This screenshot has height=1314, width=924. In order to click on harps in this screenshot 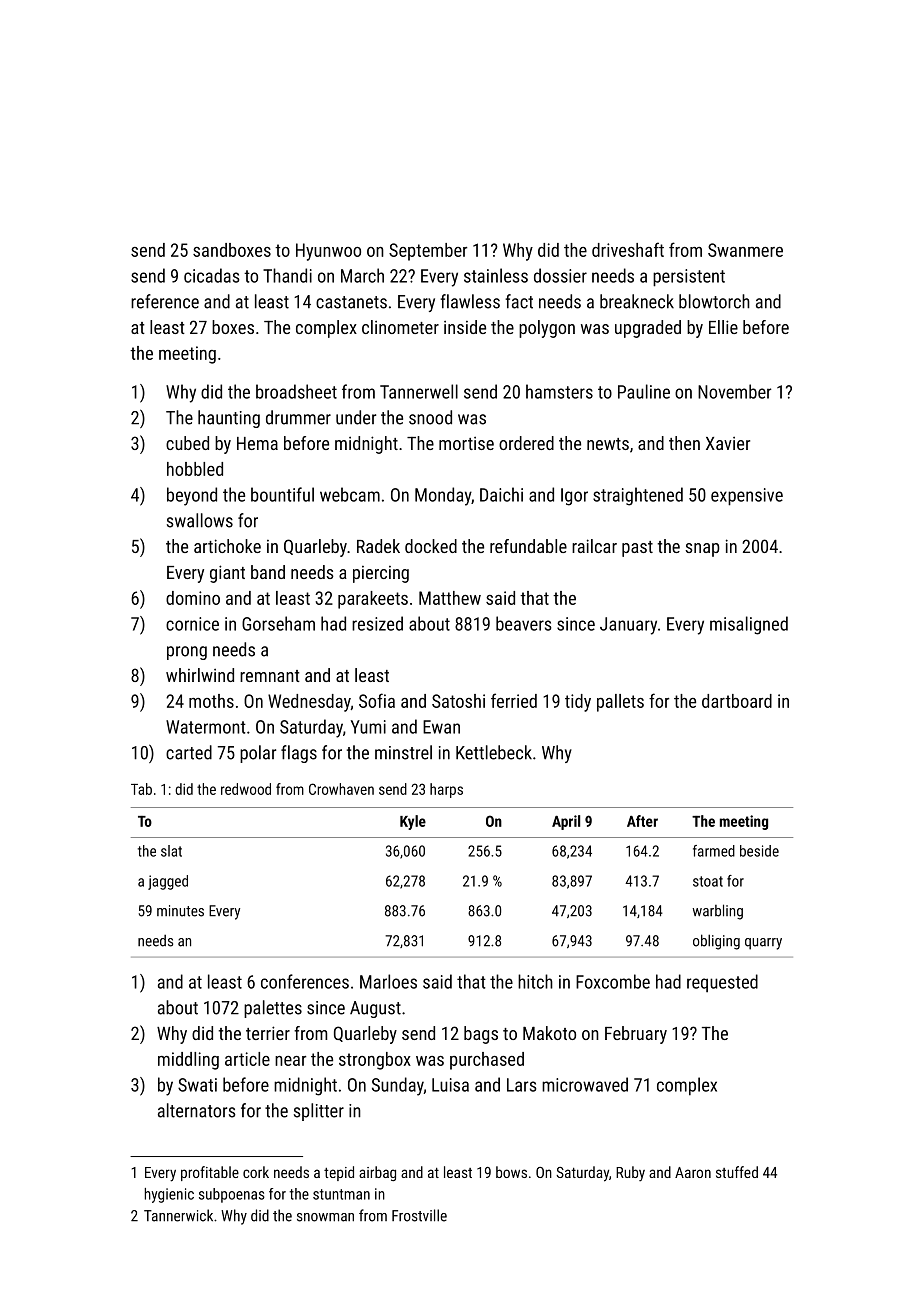, I will do `click(446, 790)`.
